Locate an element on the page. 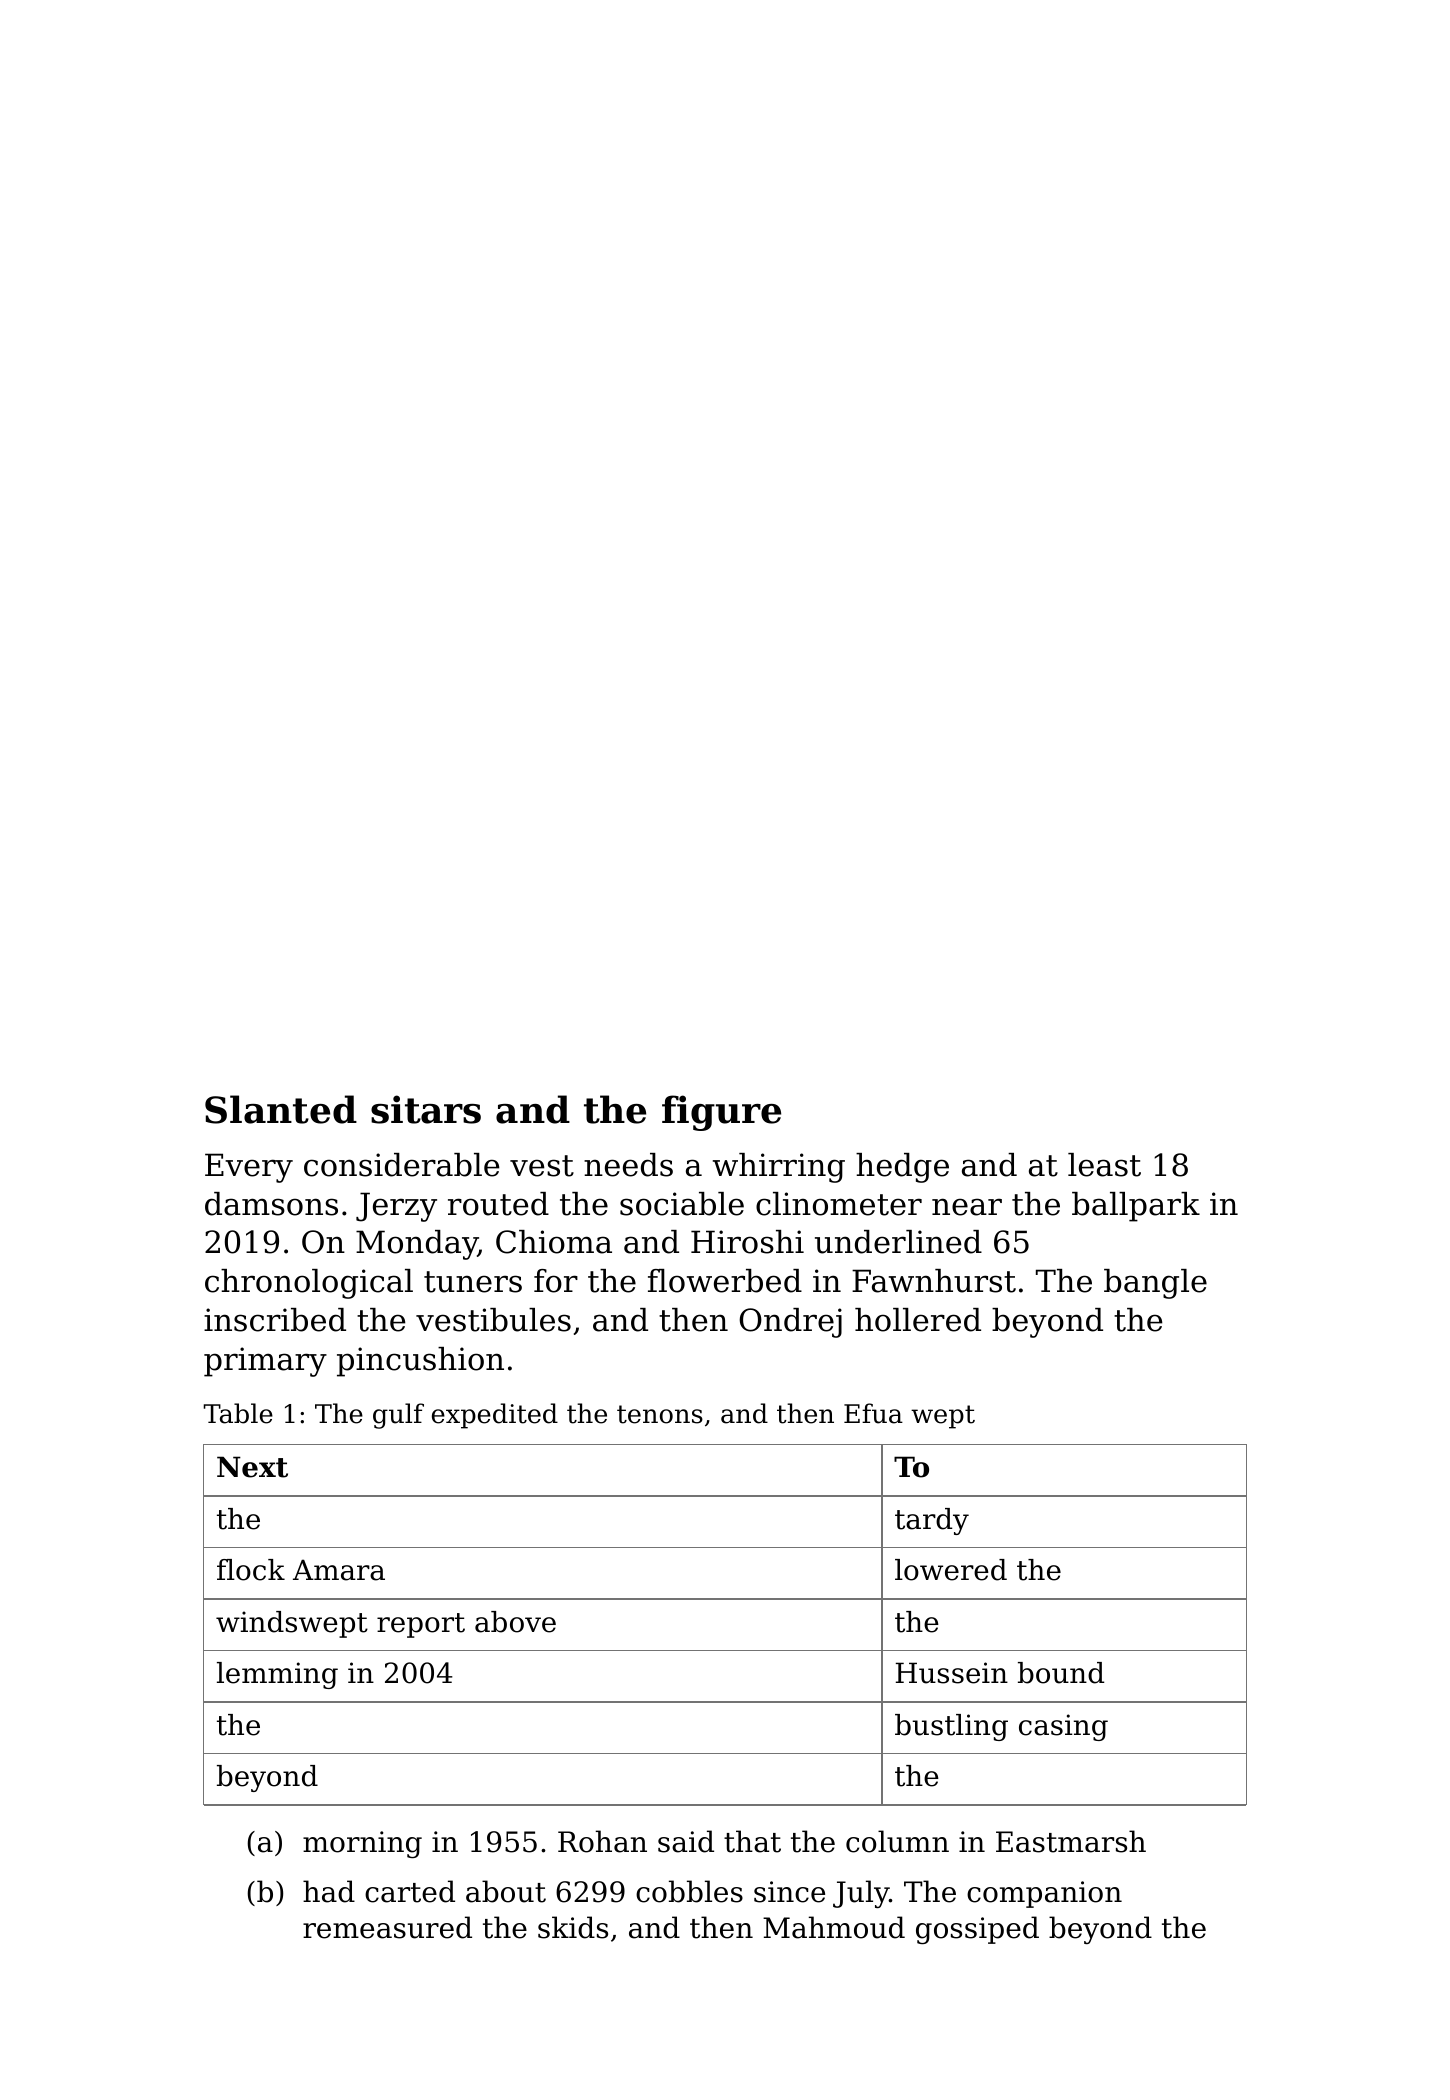 The width and height of the image is (1450, 2100). Slanted is located at coordinates (281, 1109).
